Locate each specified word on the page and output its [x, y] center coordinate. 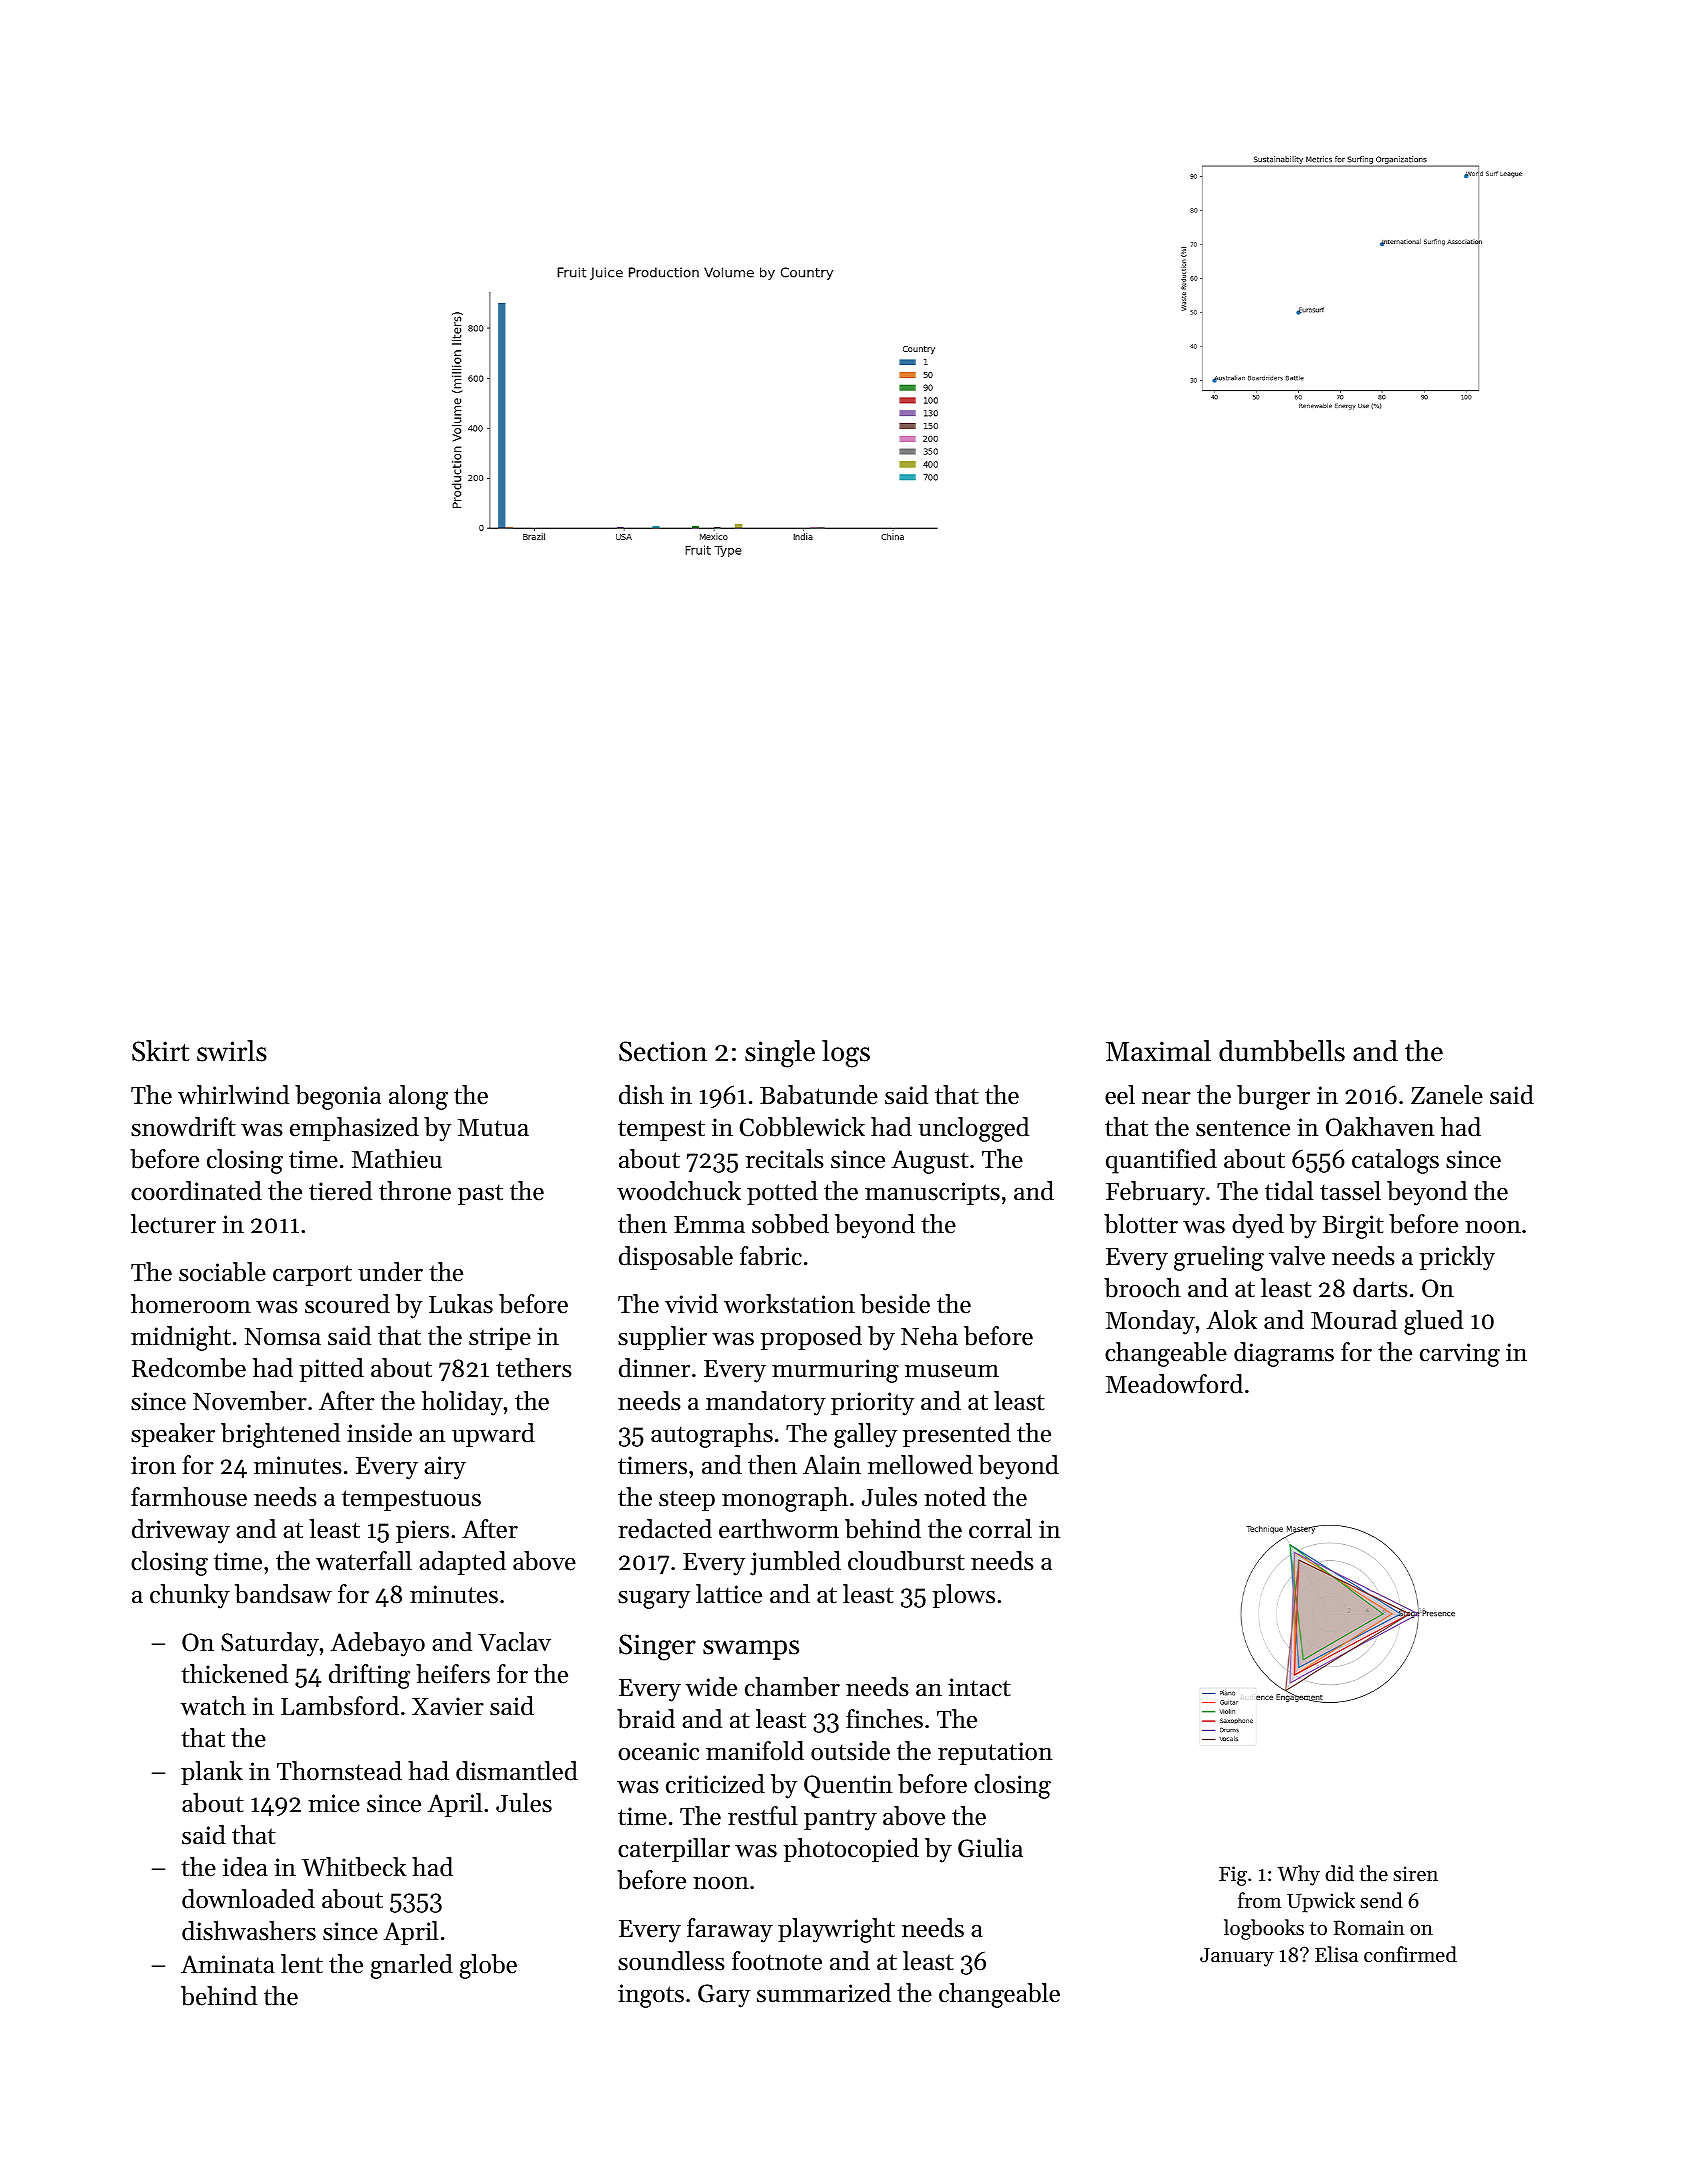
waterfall [364, 1561]
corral [1000, 1529]
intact [979, 1687]
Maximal [1158, 1050]
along [418, 1097]
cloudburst [906, 1561]
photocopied [851, 1850]
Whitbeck [354, 1867]
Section [663, 1051]
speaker [173, 1435]
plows [963, 1596]
